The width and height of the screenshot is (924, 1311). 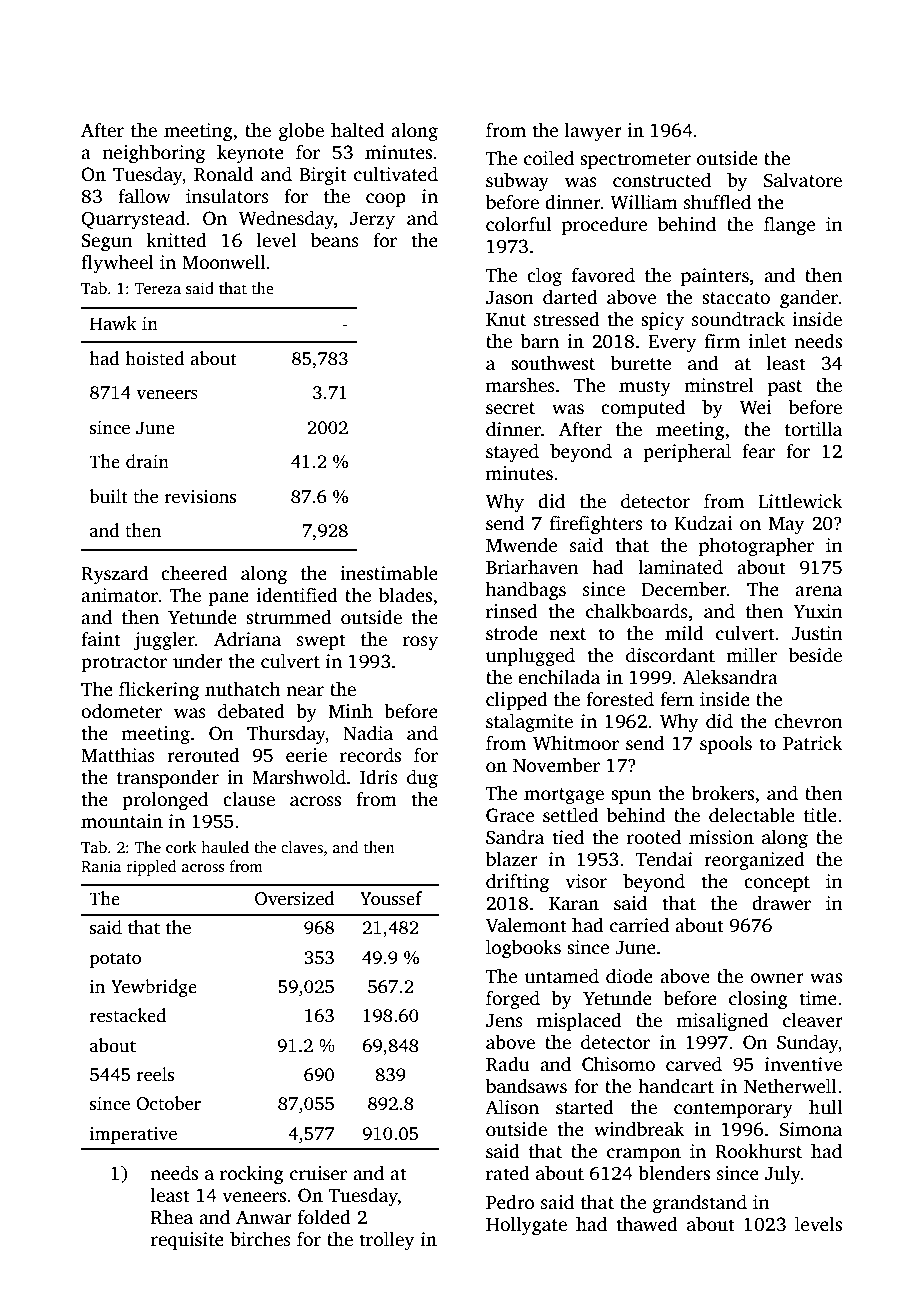 What do you see at coordinates (777, 978) in the screenshot?
I see `owner` at bounding box center [777, 978].
